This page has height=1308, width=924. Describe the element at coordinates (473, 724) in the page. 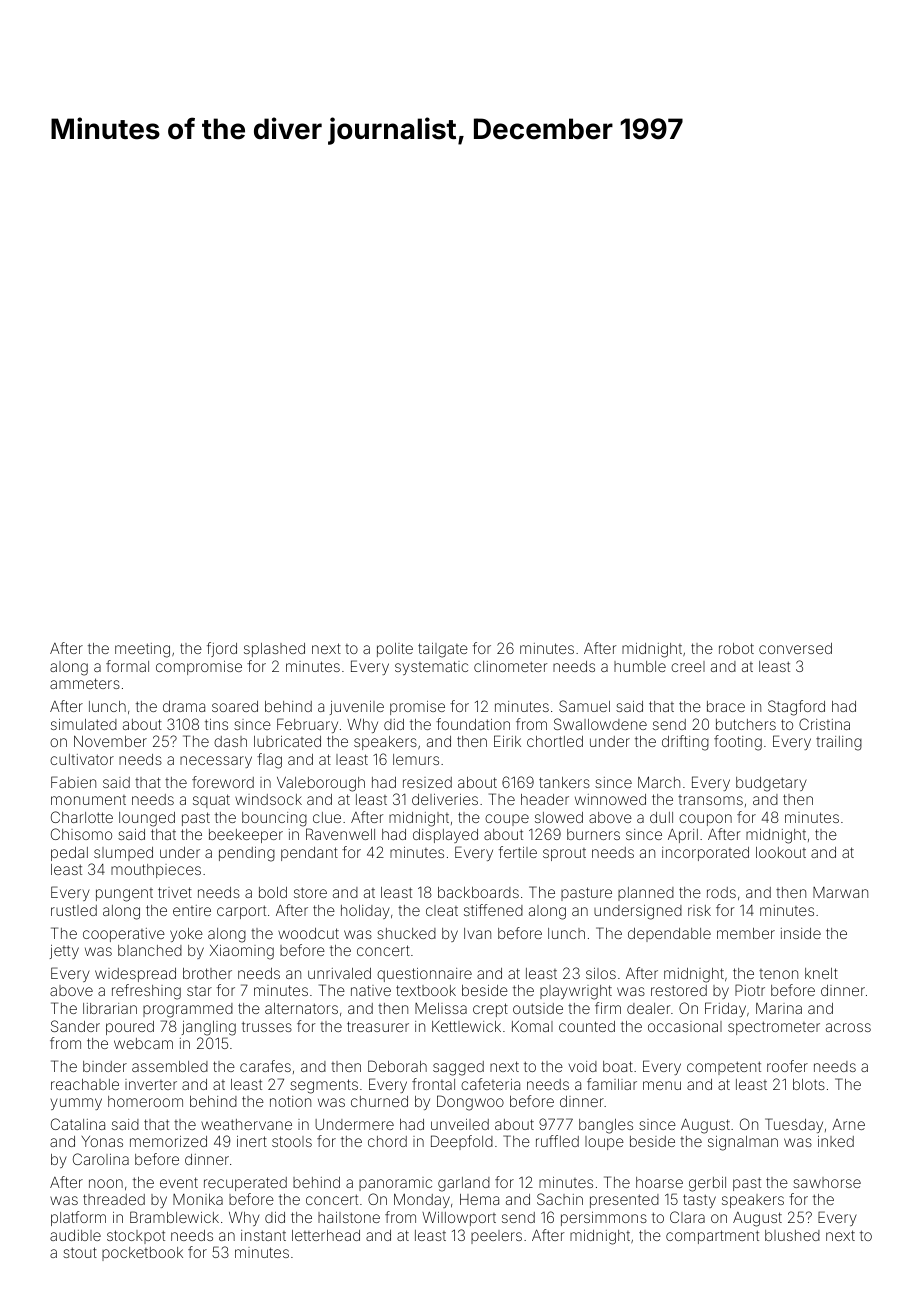

I see `foundation` at that location.
